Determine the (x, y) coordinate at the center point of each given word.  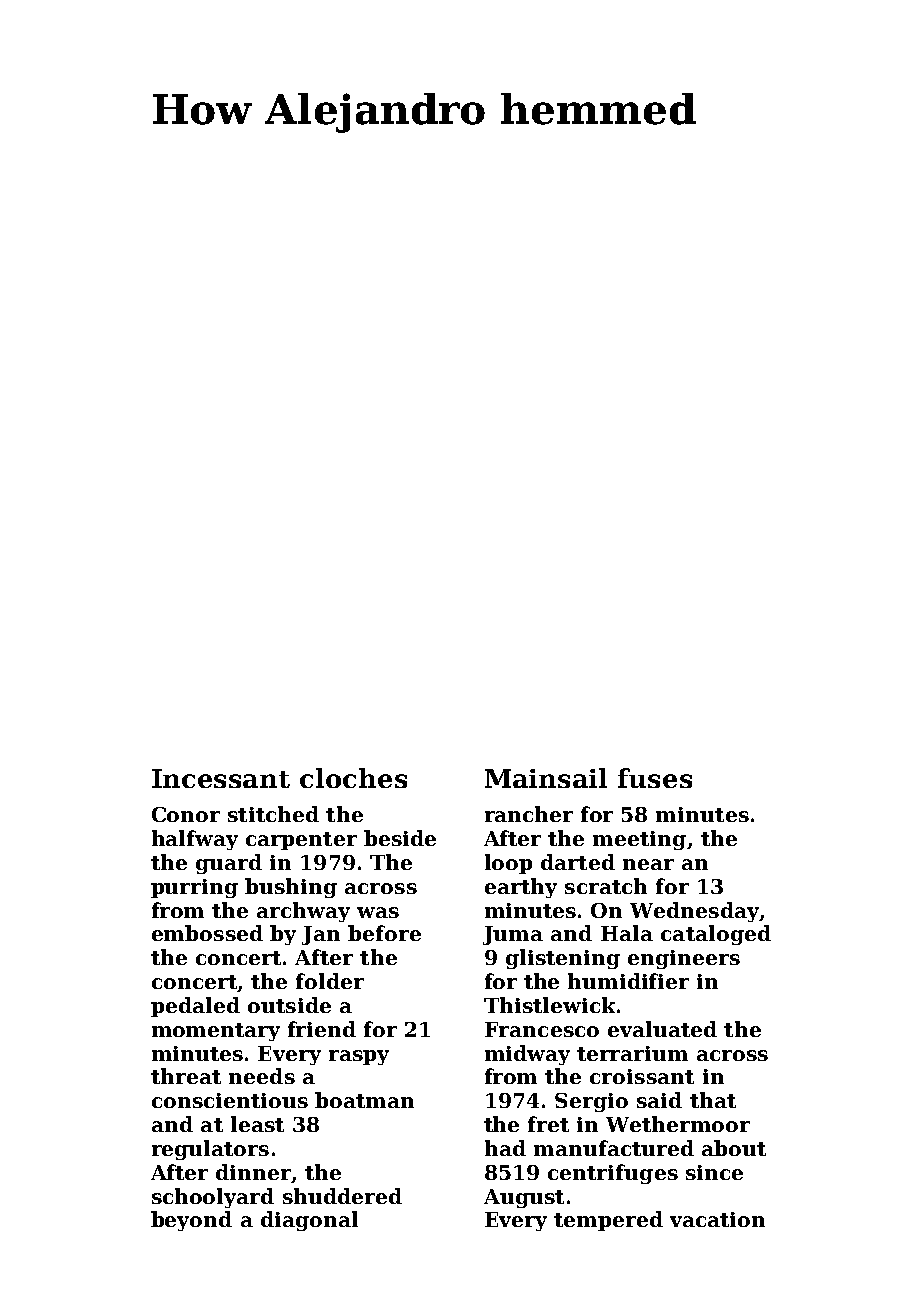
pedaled (195, 1007)
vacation (717, 1219)
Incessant (221, 778)
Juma (513, 935)
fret (548, 1124)
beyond (191, 1221)
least (257, 1124)
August (524, 1198)
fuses (655, 778)
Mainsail (546, 778)
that (713, 1100)
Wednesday (695, 912)
